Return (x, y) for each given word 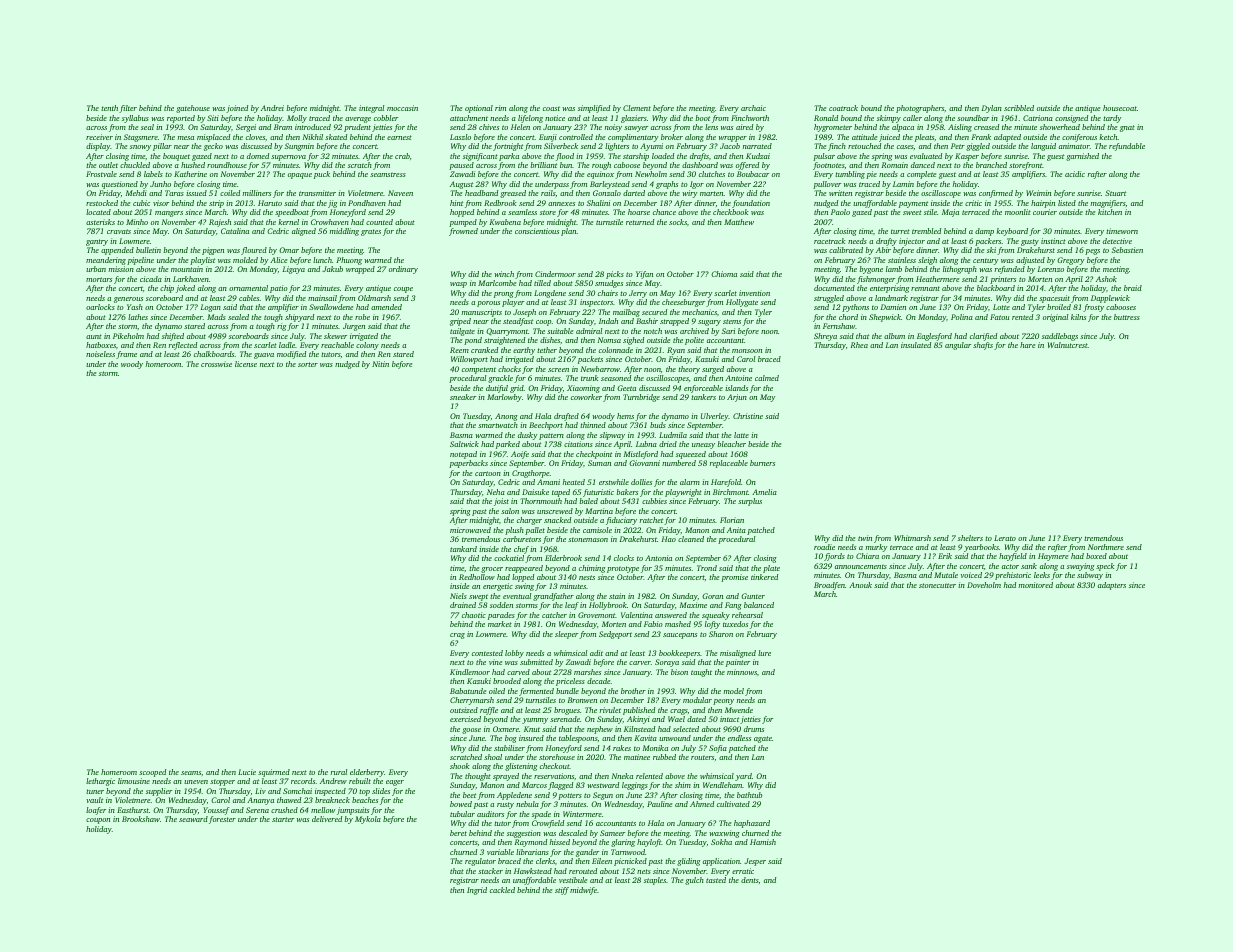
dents (750, 880)
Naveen (400, 193)
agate (763, 739)
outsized (464, 710)
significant (480, 157)
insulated (916, 345)
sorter (308, 364)
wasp (458, 285)
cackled (502, 890)
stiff (562, 891)
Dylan (992, 109)
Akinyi (638, 720)
